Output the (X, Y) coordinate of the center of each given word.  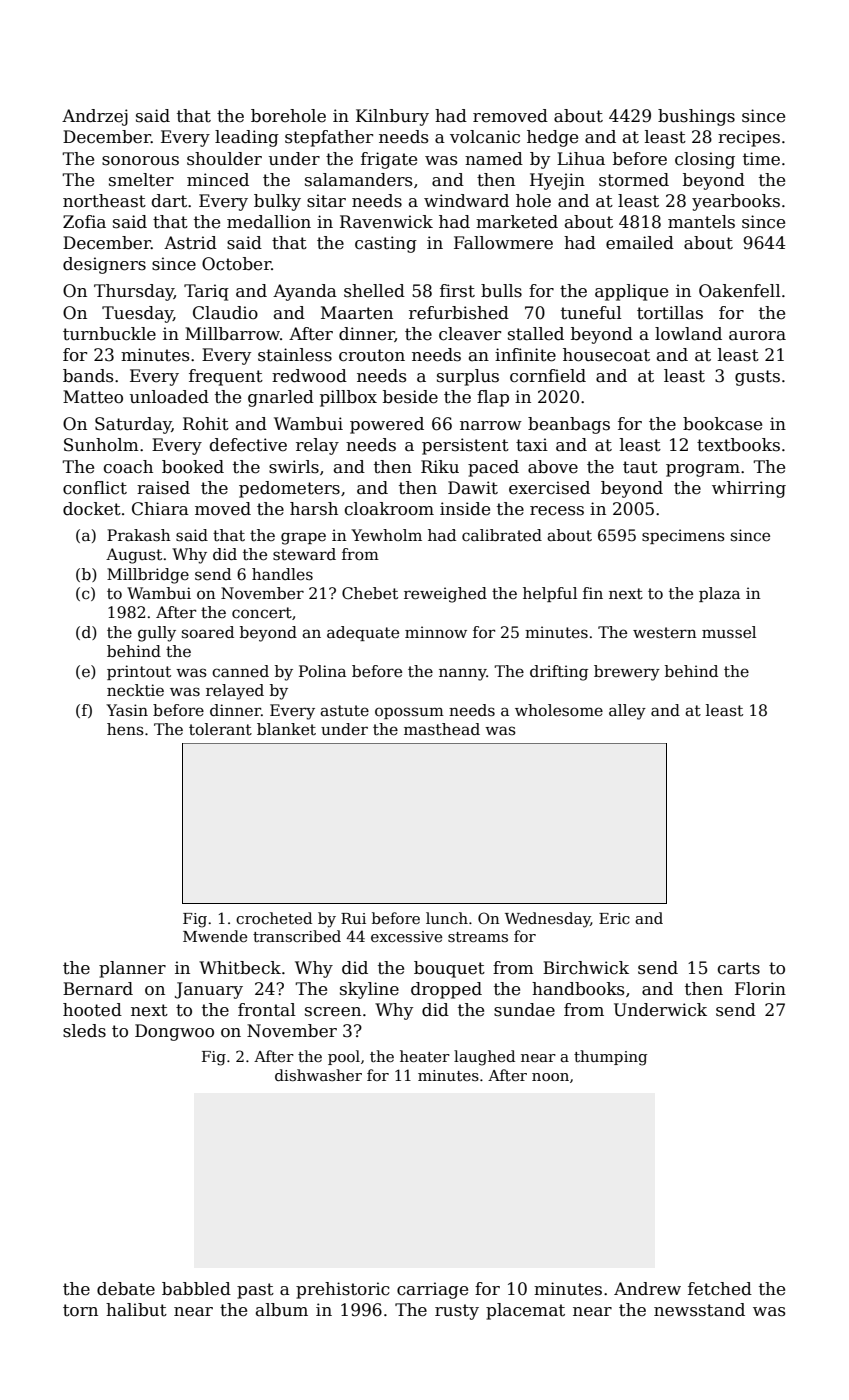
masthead (442, 729)
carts (739, 968)
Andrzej (95, 117)
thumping (610, 1058)
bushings (696, 117)
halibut (136, 1310)
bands (88, 376)
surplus (468, 377)
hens (125, 729)
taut (640, 467)
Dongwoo (174, 1032)
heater (425, 1056)
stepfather (329, 138)
